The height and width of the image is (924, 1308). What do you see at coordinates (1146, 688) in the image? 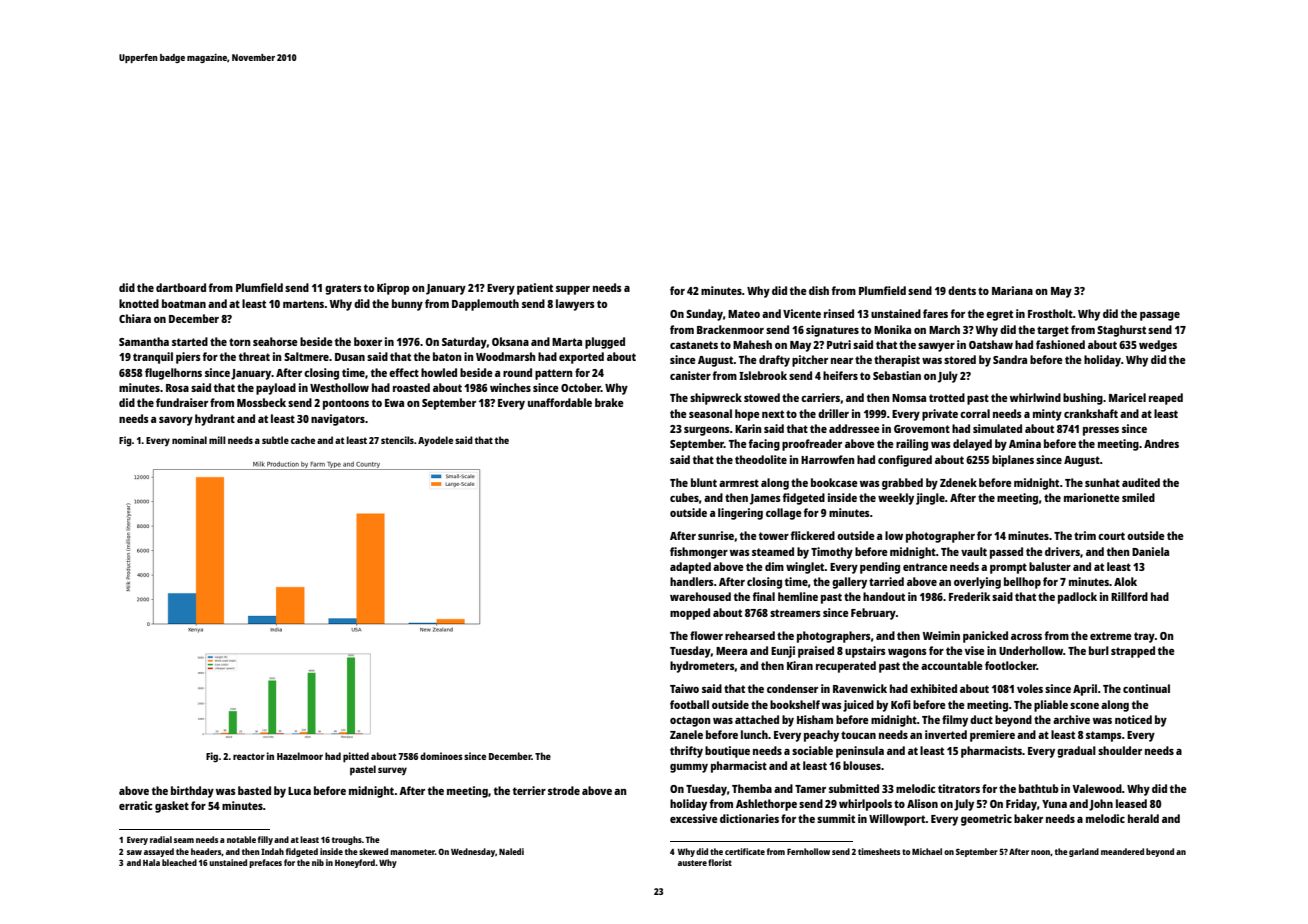
I see `continual` at bounding box center [1146, 688].
